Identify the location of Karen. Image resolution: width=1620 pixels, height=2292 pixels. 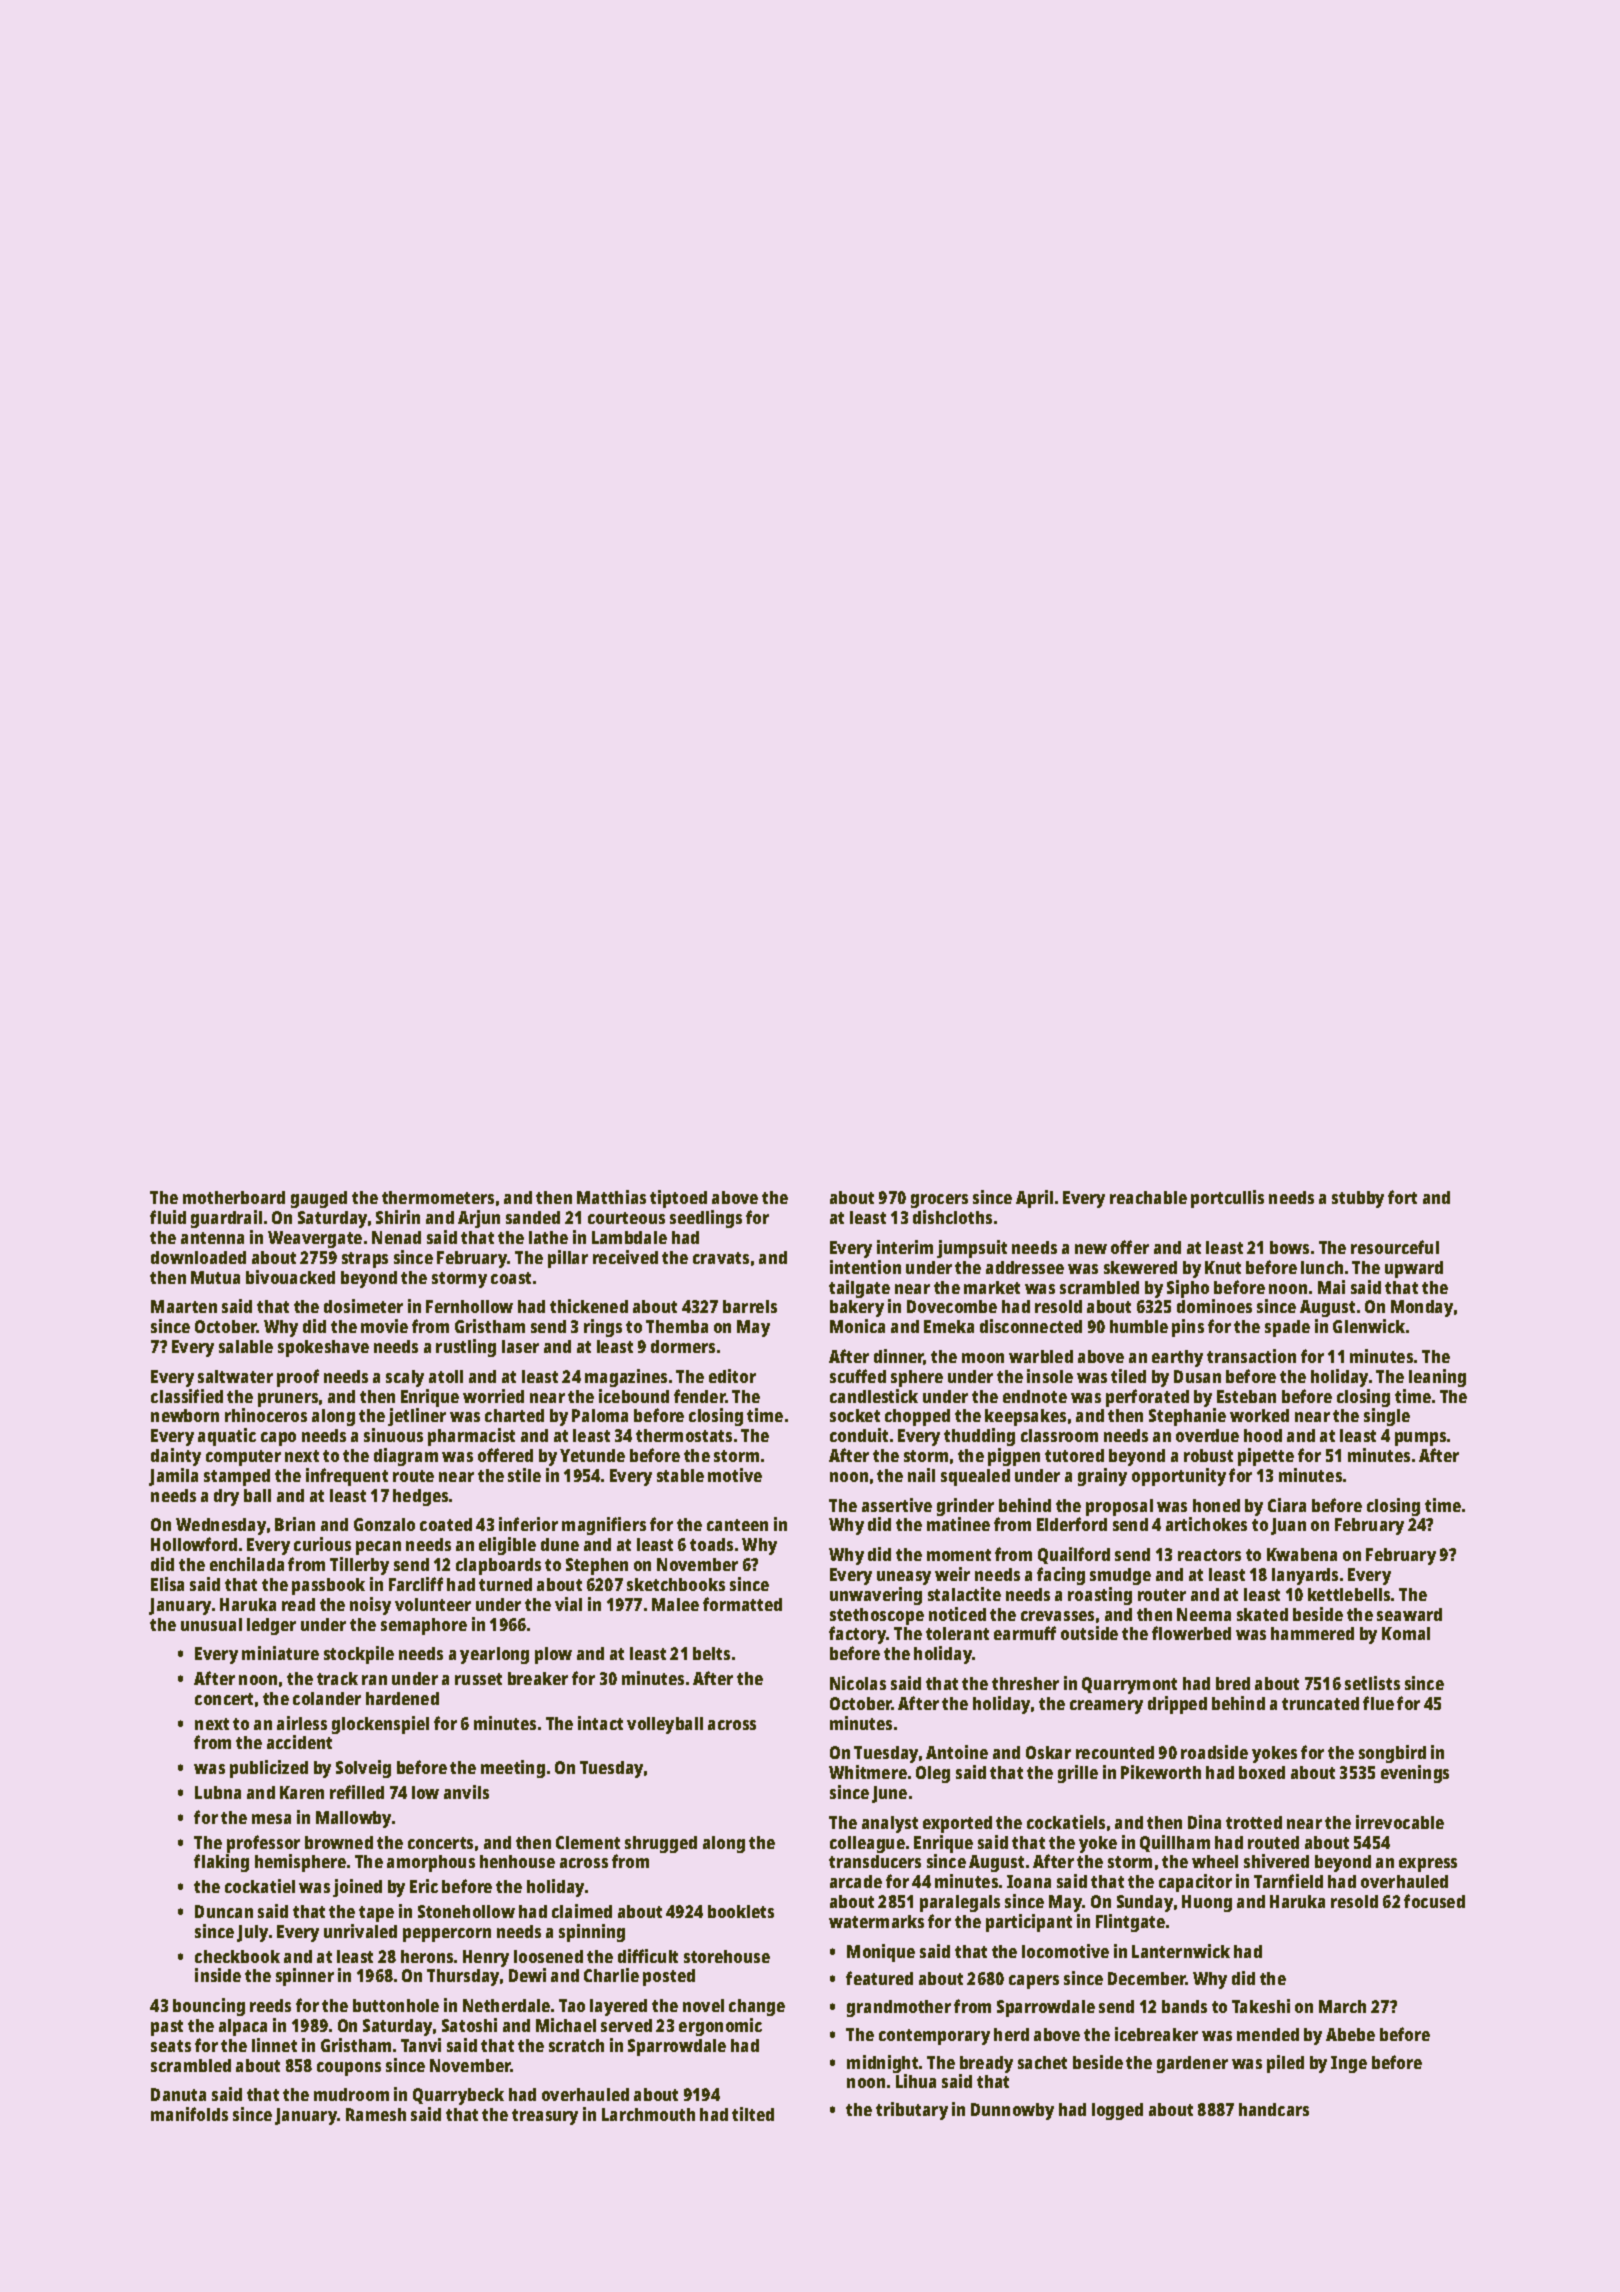
(302, 1792).
